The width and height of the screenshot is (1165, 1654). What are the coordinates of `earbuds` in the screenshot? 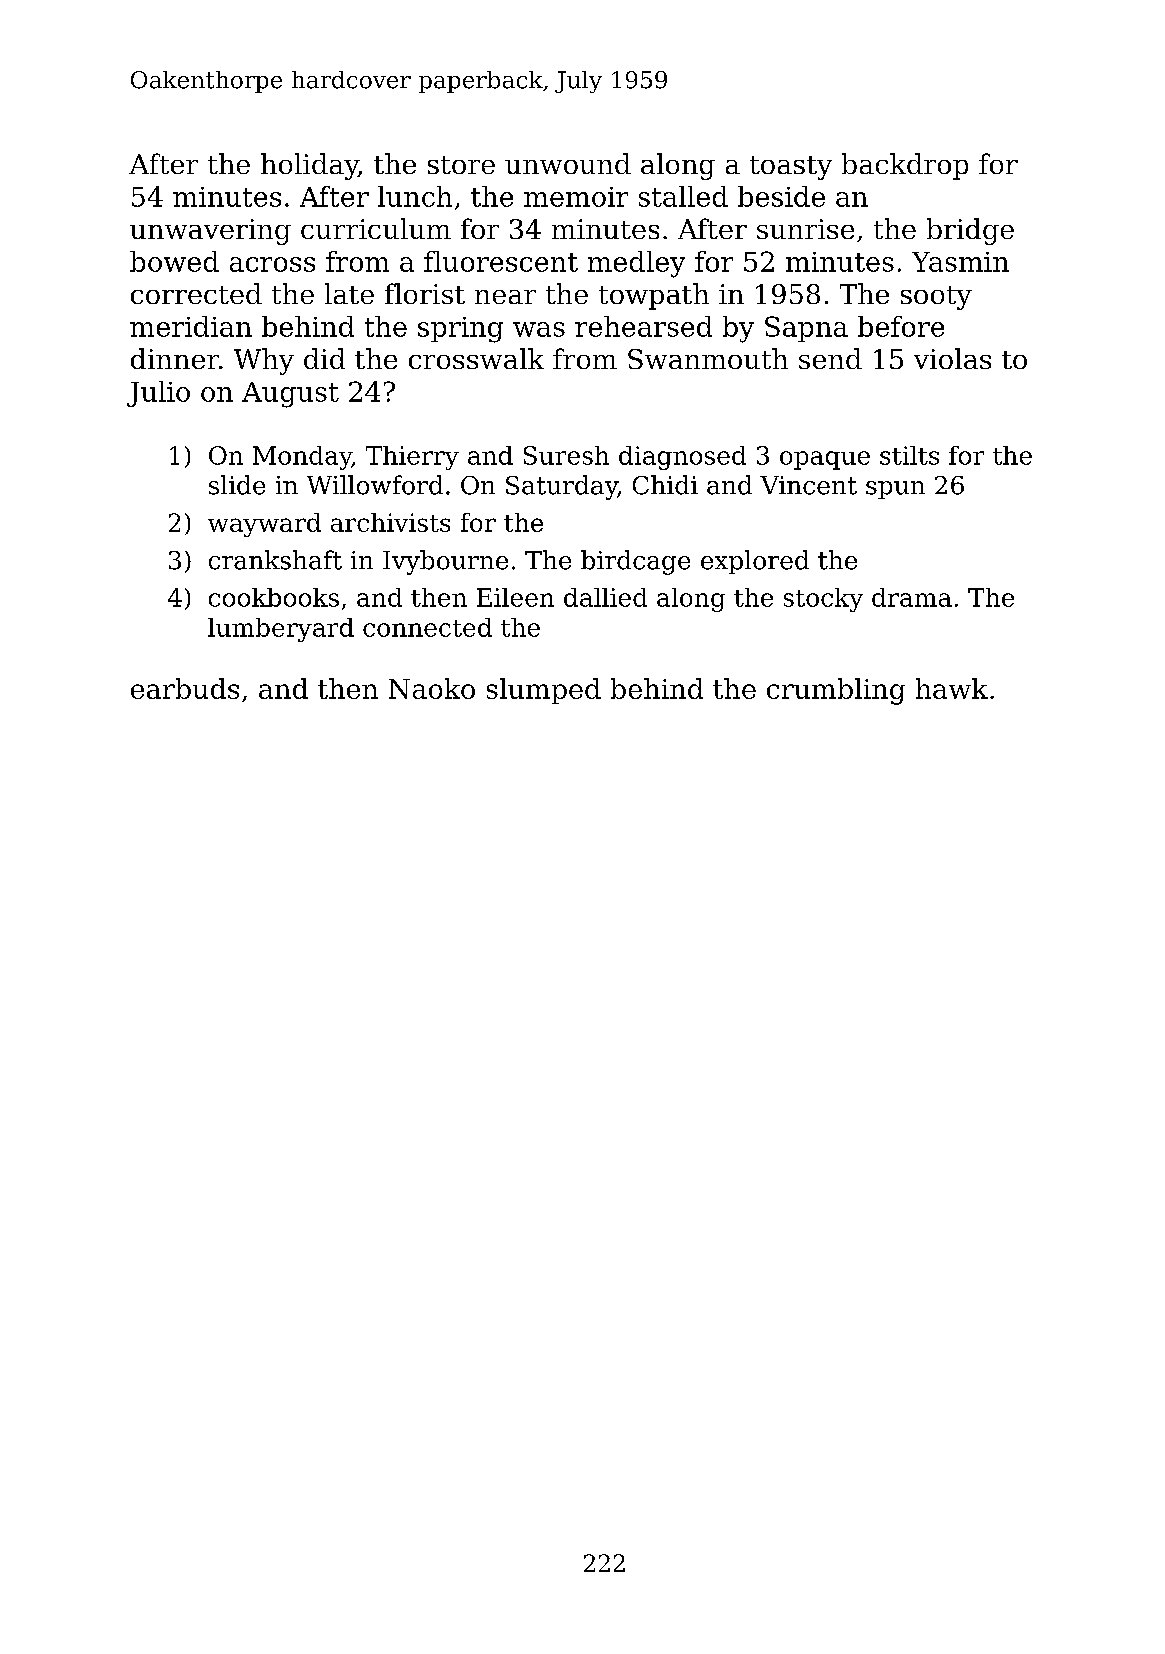 It's located at (185, 688).
